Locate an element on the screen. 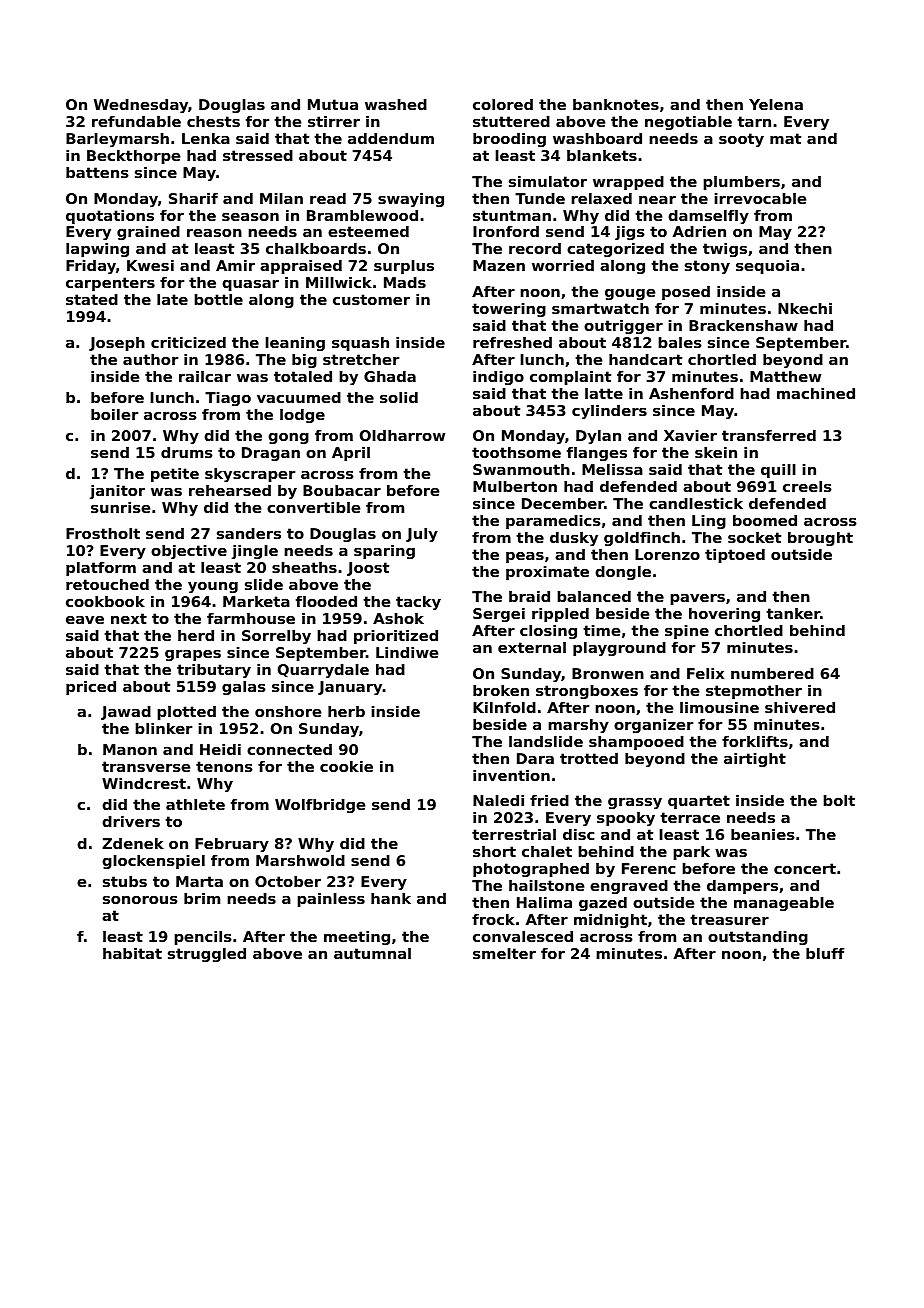  Yelena is located at coordinates (776, 104).
